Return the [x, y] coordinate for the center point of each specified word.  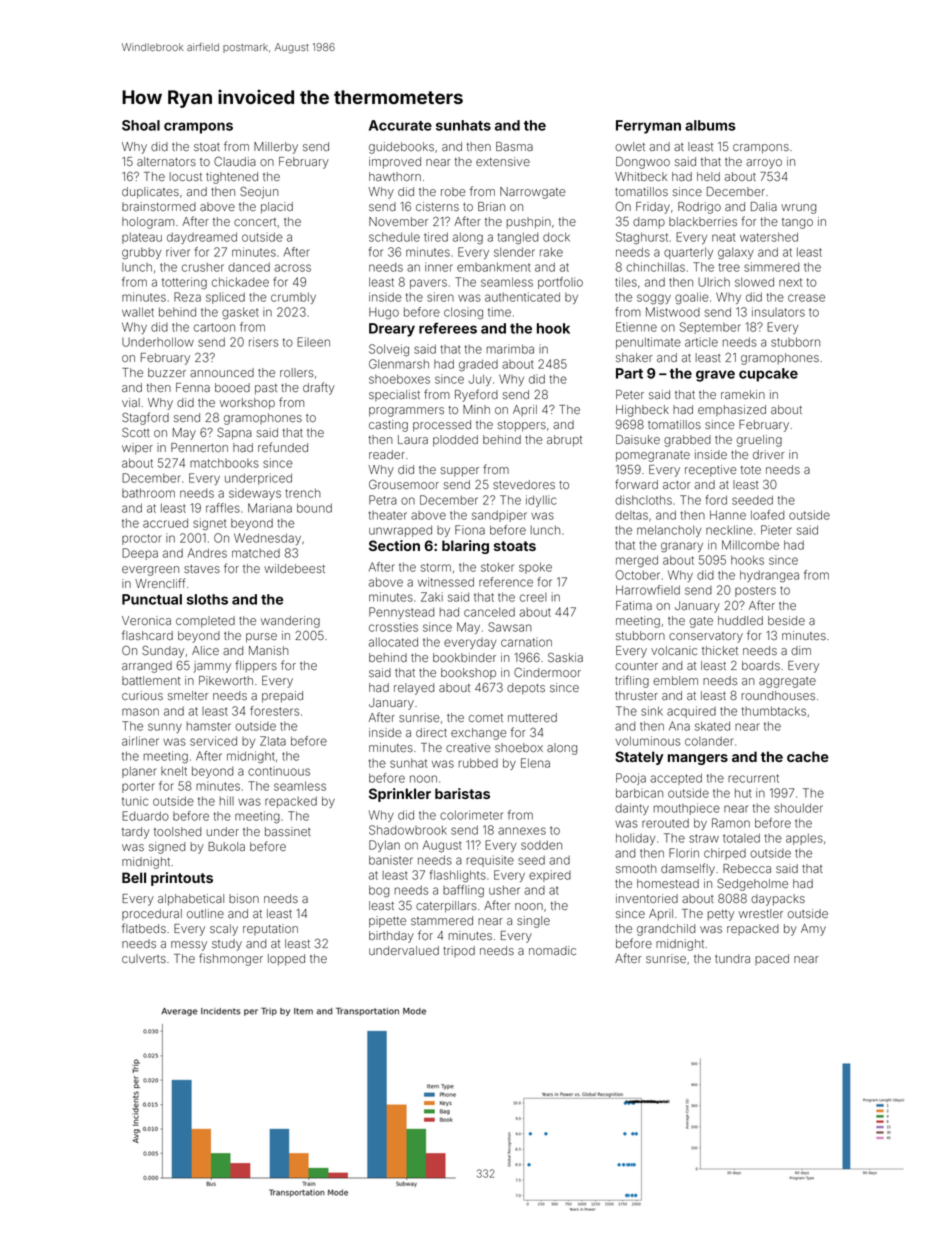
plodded [455, 441]
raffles [223, 508]
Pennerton [199, 447]
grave [715, 376]
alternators [166, 161]
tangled [518, 238]
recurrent [753, 778]
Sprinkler [400, 795]
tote [751, 470]
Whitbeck [641, 176]
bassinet [288, 831]
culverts [144, 958]
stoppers [522, 426]
